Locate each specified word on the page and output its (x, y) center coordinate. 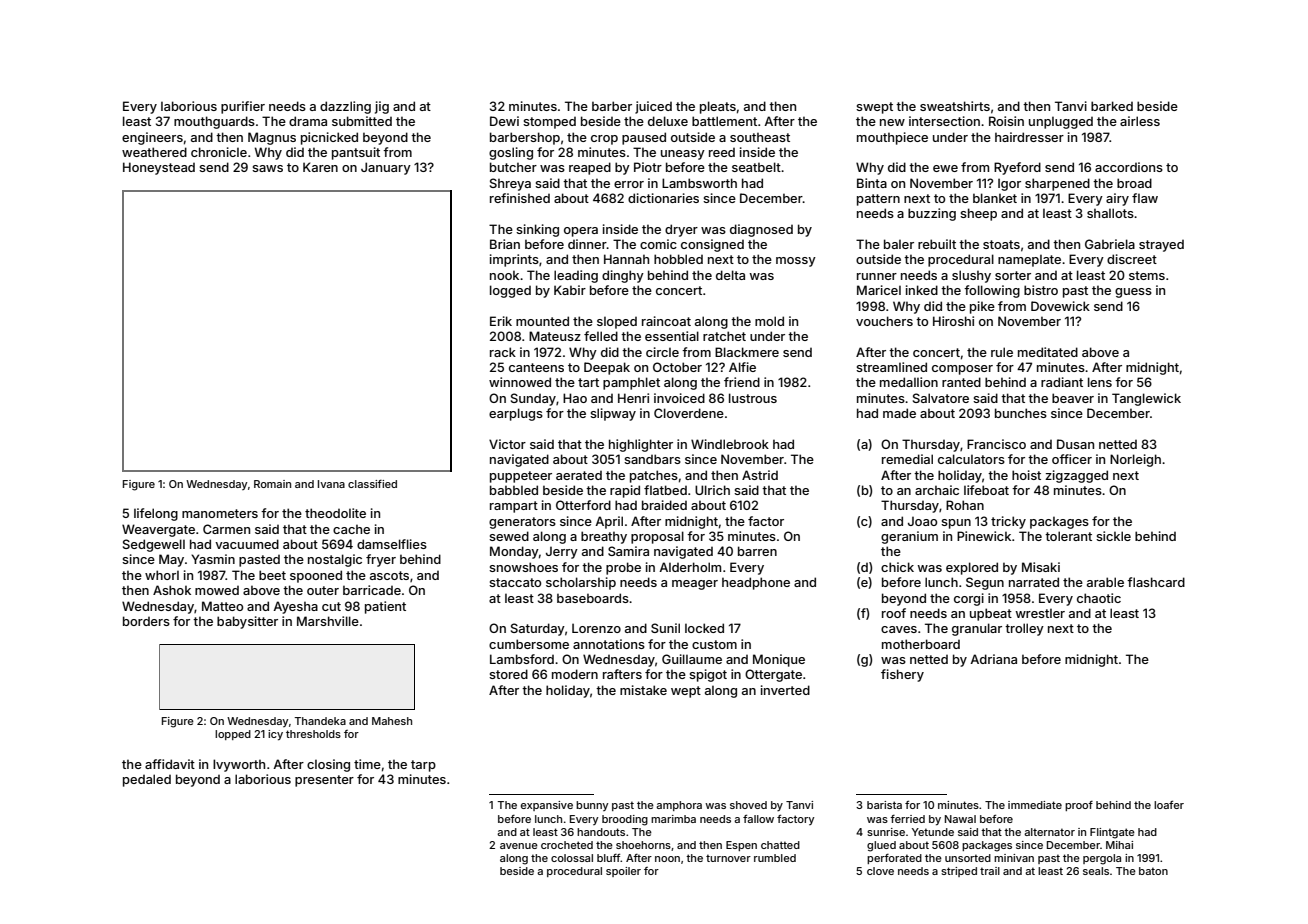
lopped (233, 735)
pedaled (147, 780)
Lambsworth (699, 183)
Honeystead (159, 168)
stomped (549, 123)
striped (959, 872)
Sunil (665, 628)
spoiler (623, 872)
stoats (1001, 244)
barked (1112, 106)
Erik (501, 321)
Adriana (993, 659)
